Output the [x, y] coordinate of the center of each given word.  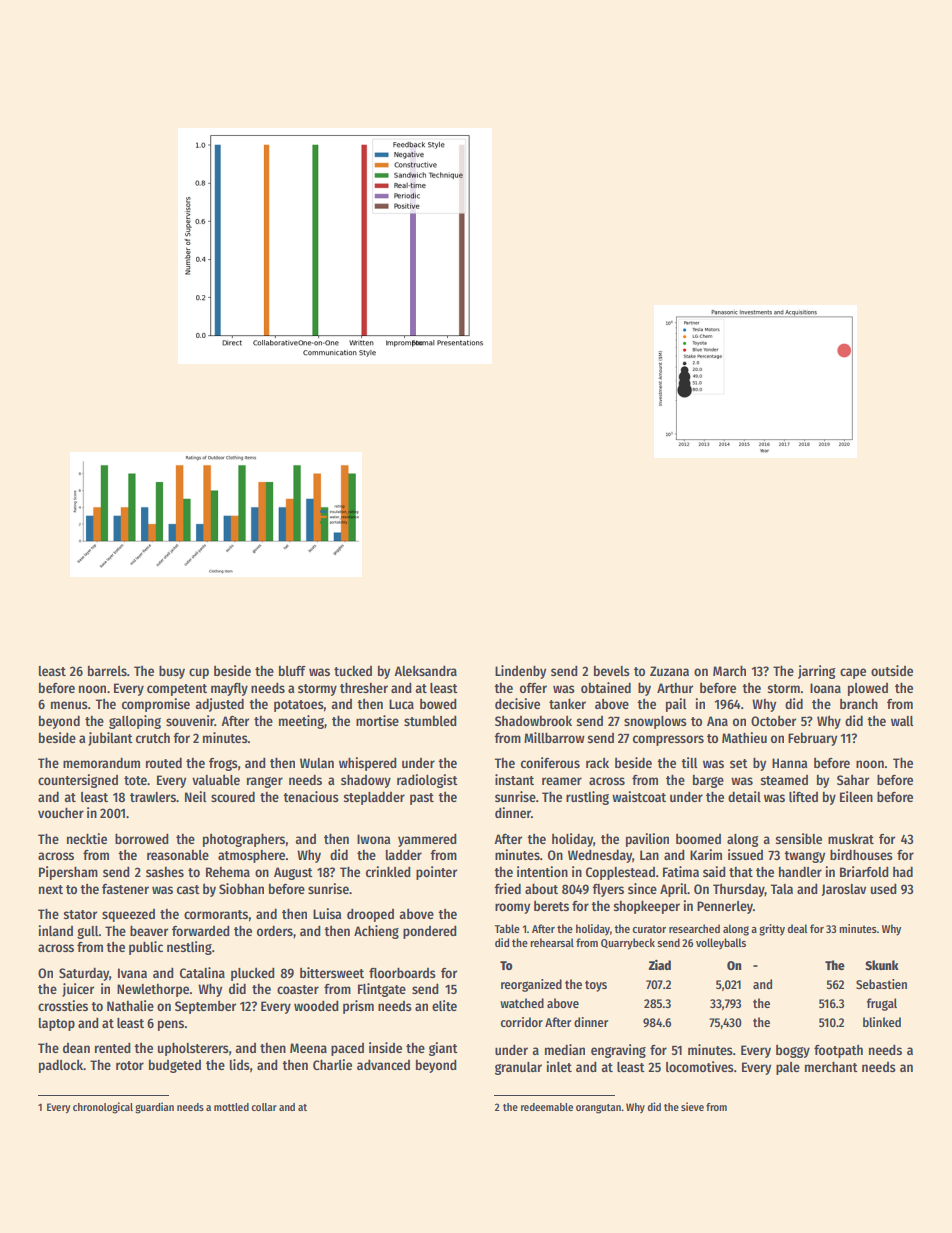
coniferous [550, 762]
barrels [107, 671]
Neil [196, 796]
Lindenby [520, 672]
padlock [61, 1066]
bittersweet [332, 972]
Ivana [132, 973]
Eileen [856, 796]
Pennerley [725, 907]
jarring [817, 672]
